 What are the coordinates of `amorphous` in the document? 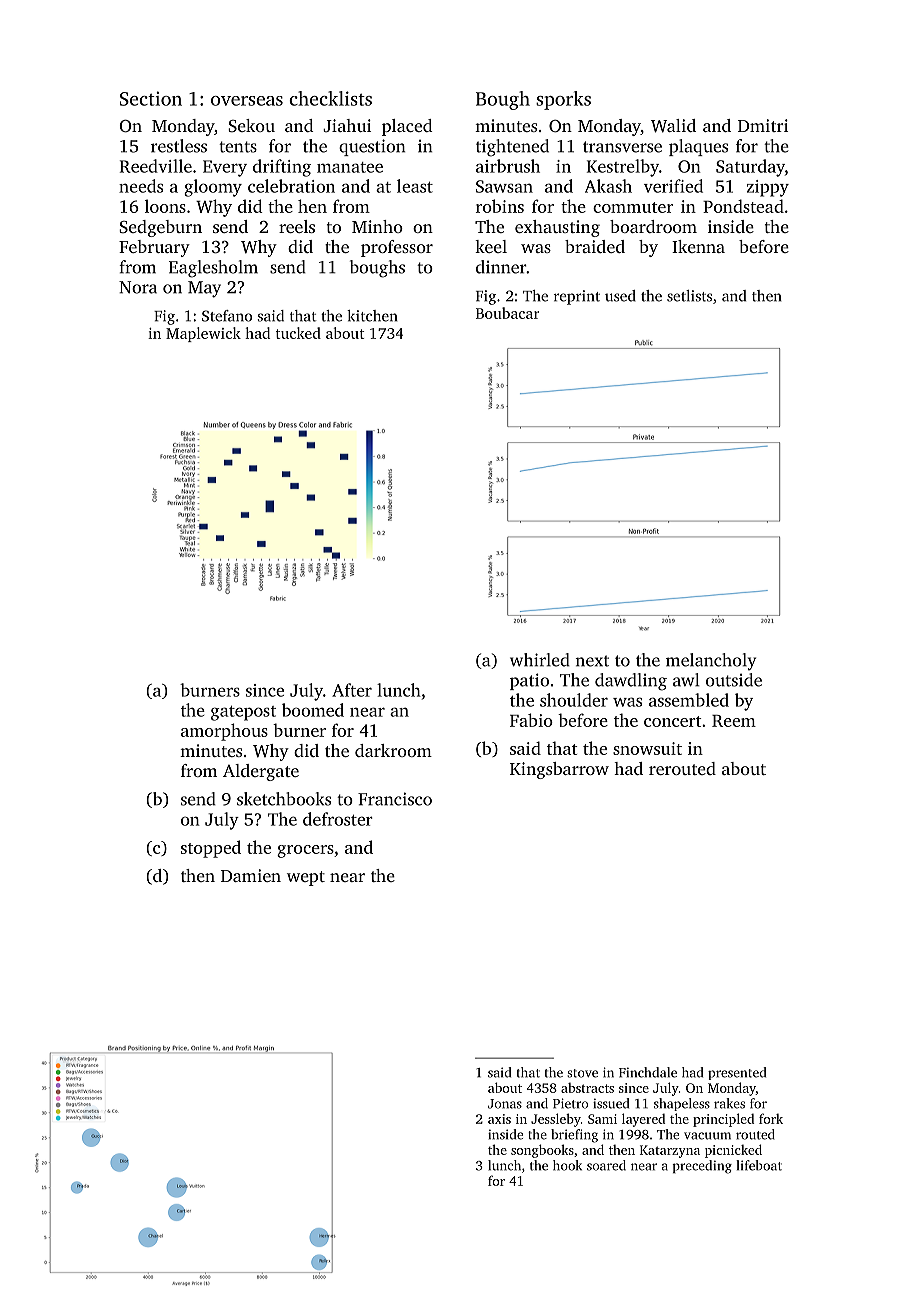 It's located at (224, 732).
